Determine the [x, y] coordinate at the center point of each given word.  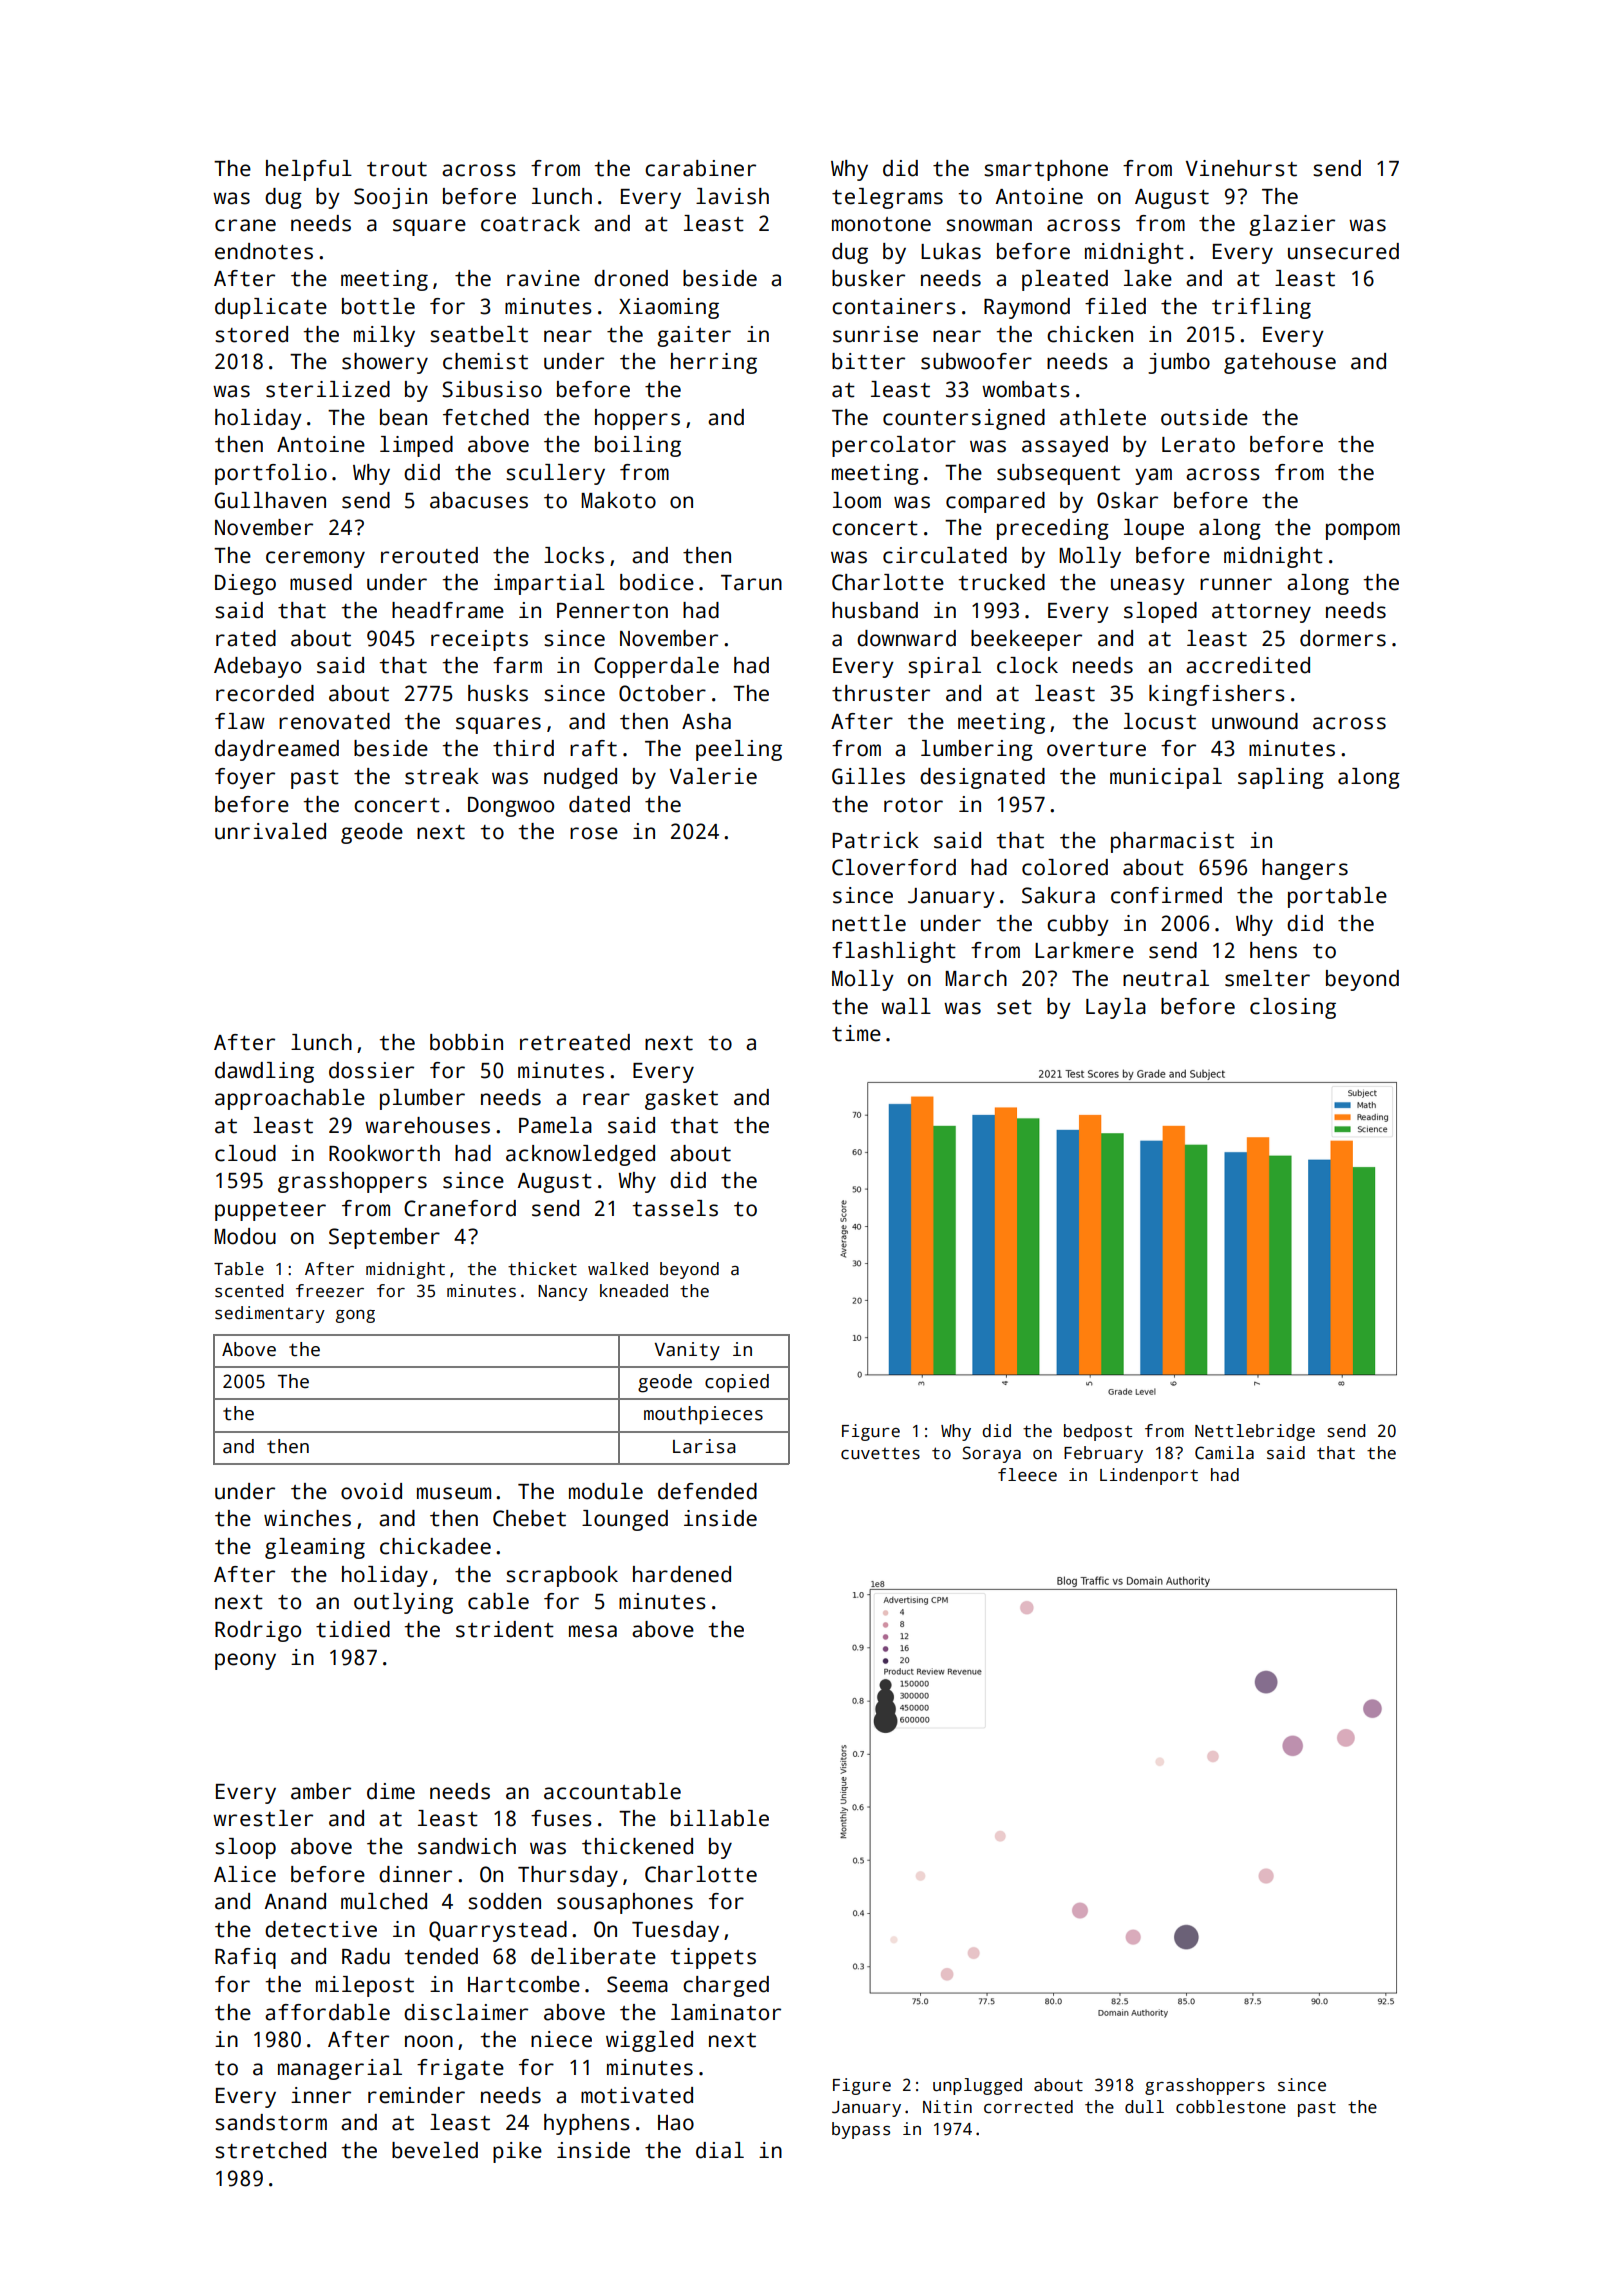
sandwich [467, 1846]
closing [1293, 1008]
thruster [881, 693]
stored [251, 334]
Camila [1224, 1453]
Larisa [704, 1446]
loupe [1154, 529]
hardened [682, 1574]
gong [355, 1316]
